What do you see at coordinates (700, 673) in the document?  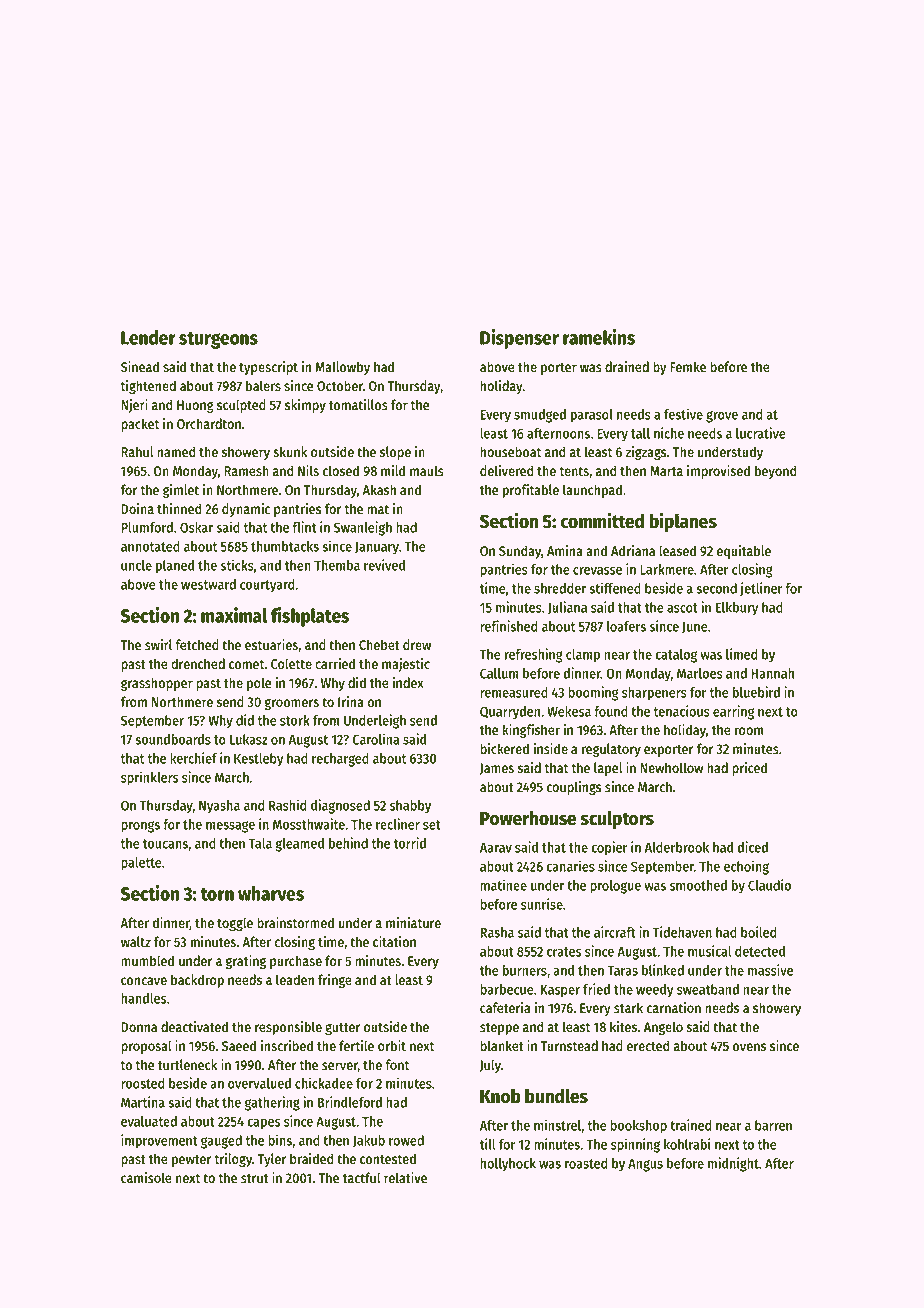 I see `Marloes` at bounding box center [700, 673].
